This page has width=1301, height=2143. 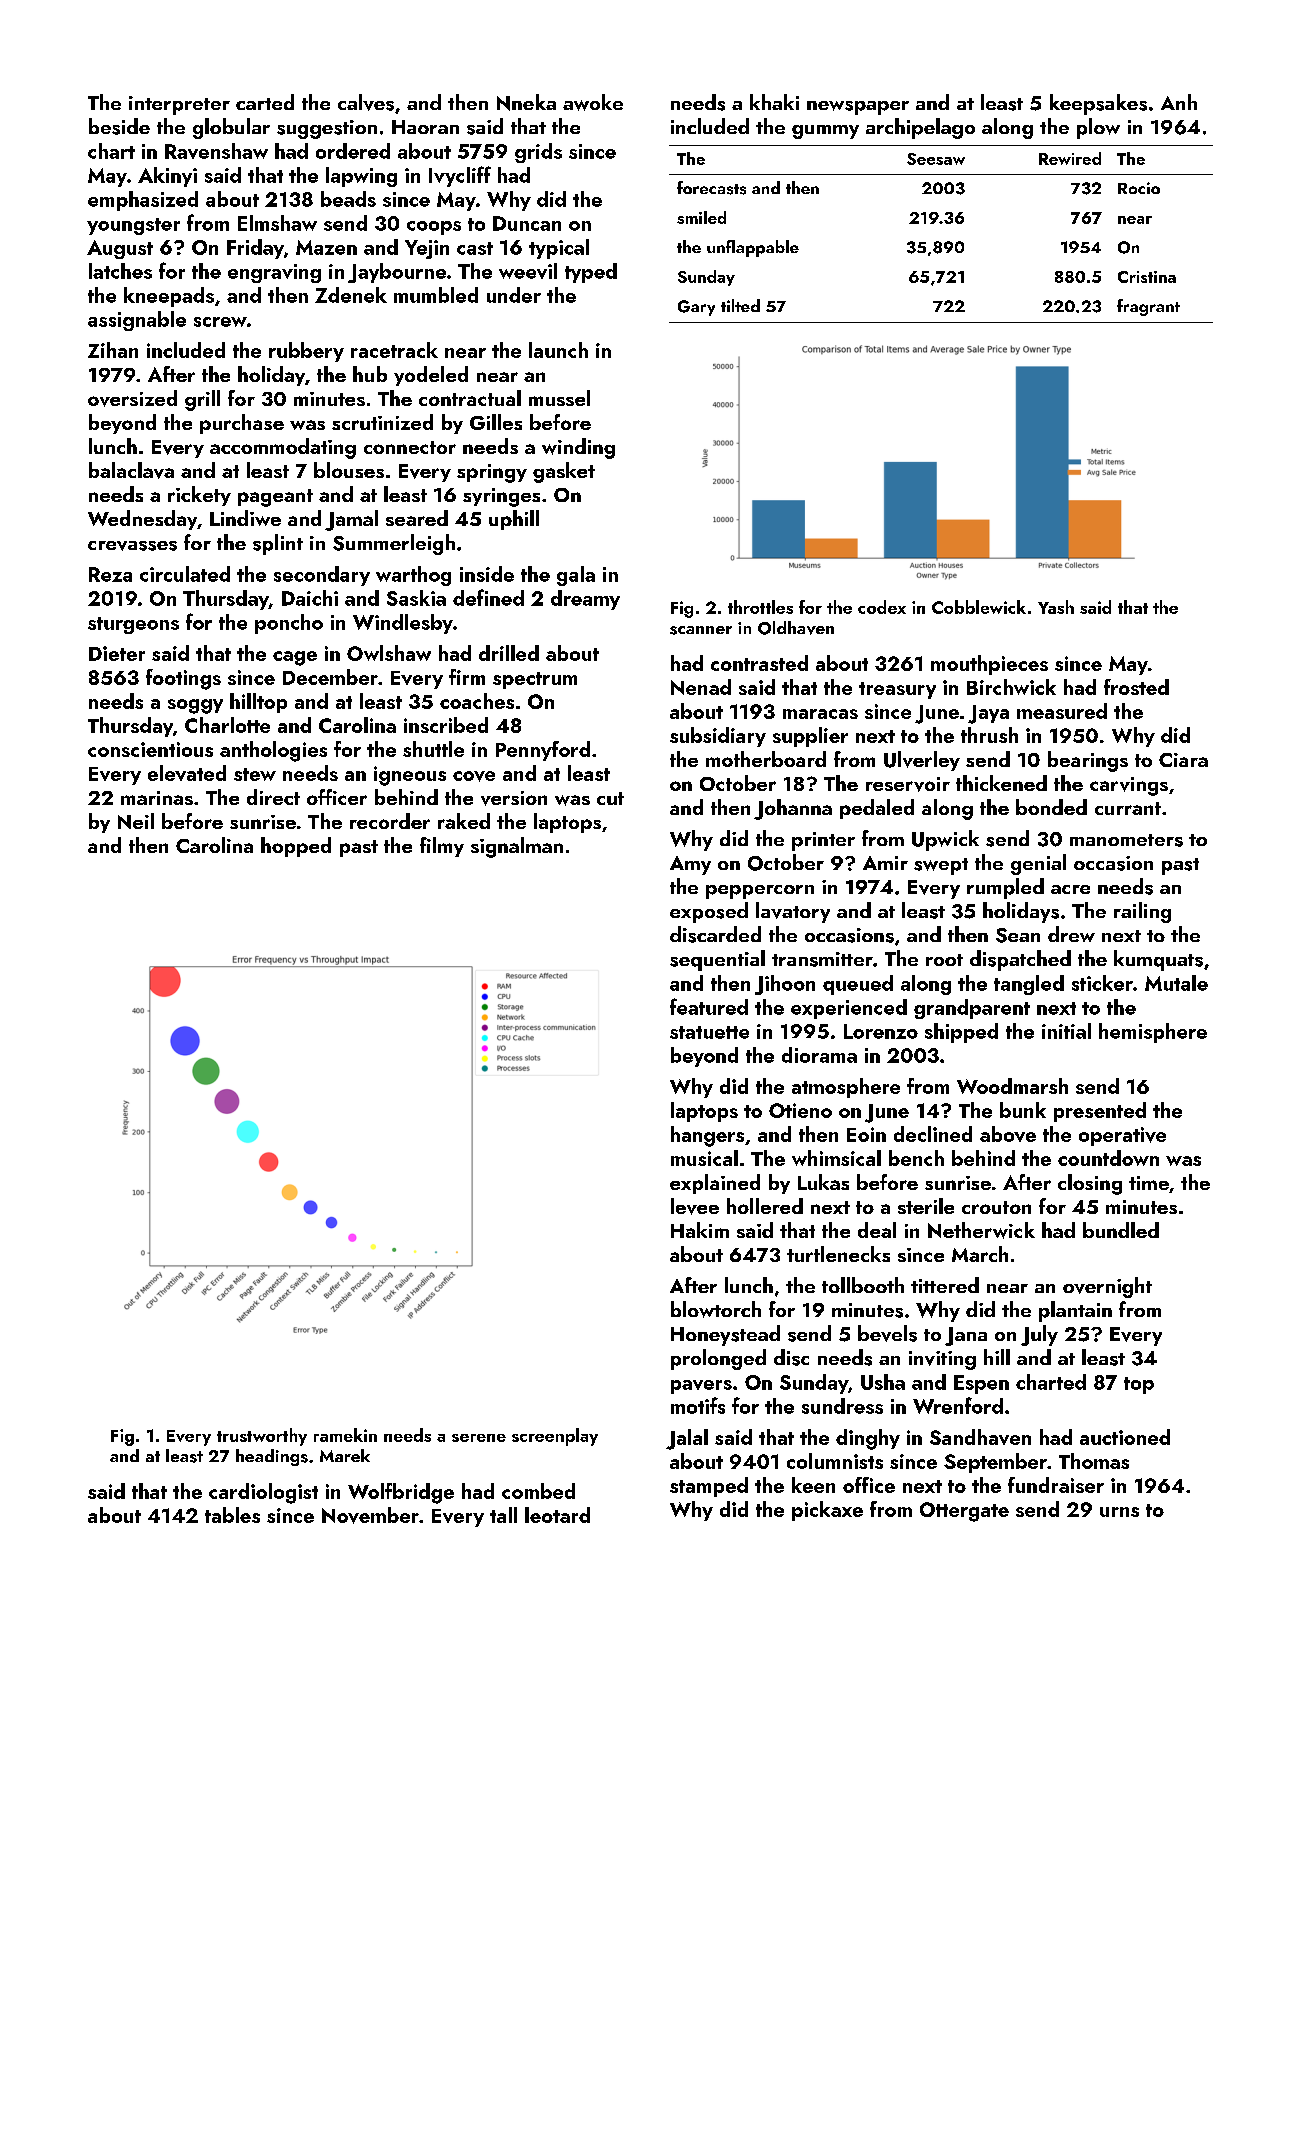 I want to click on calves, so click(x=366, y=102).
